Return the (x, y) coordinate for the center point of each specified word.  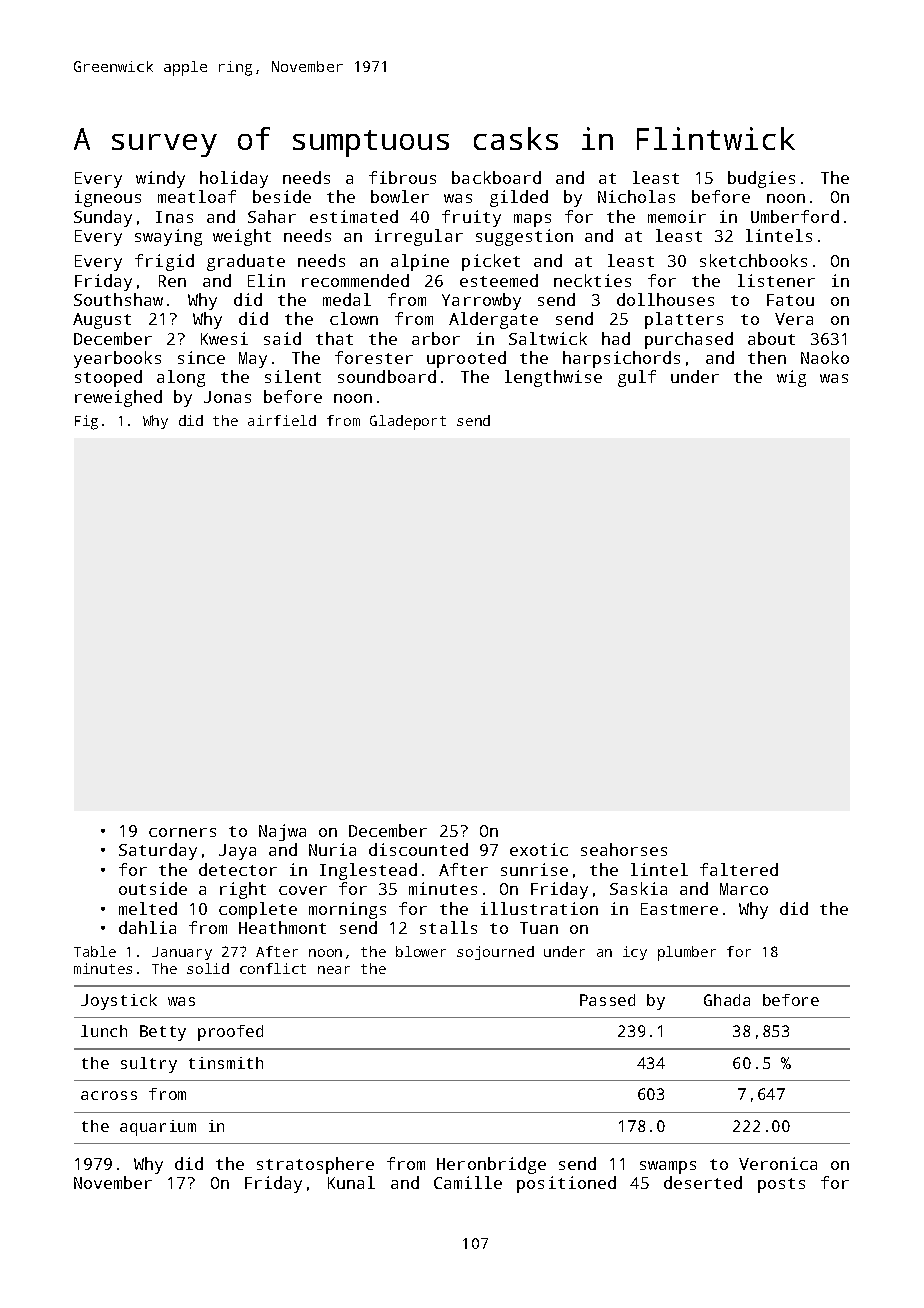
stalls (448, 927)
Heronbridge (491, 1165)
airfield (282, 420)
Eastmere (679, 909)
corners (182, 832)
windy (160, 179)
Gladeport (408, 422)
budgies (761, 179)
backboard (496, 177)
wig (791, 378)
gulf (637, 378)
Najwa (282, 832)
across (109, 1095)
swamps (668, 1167)
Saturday (158, 851)
